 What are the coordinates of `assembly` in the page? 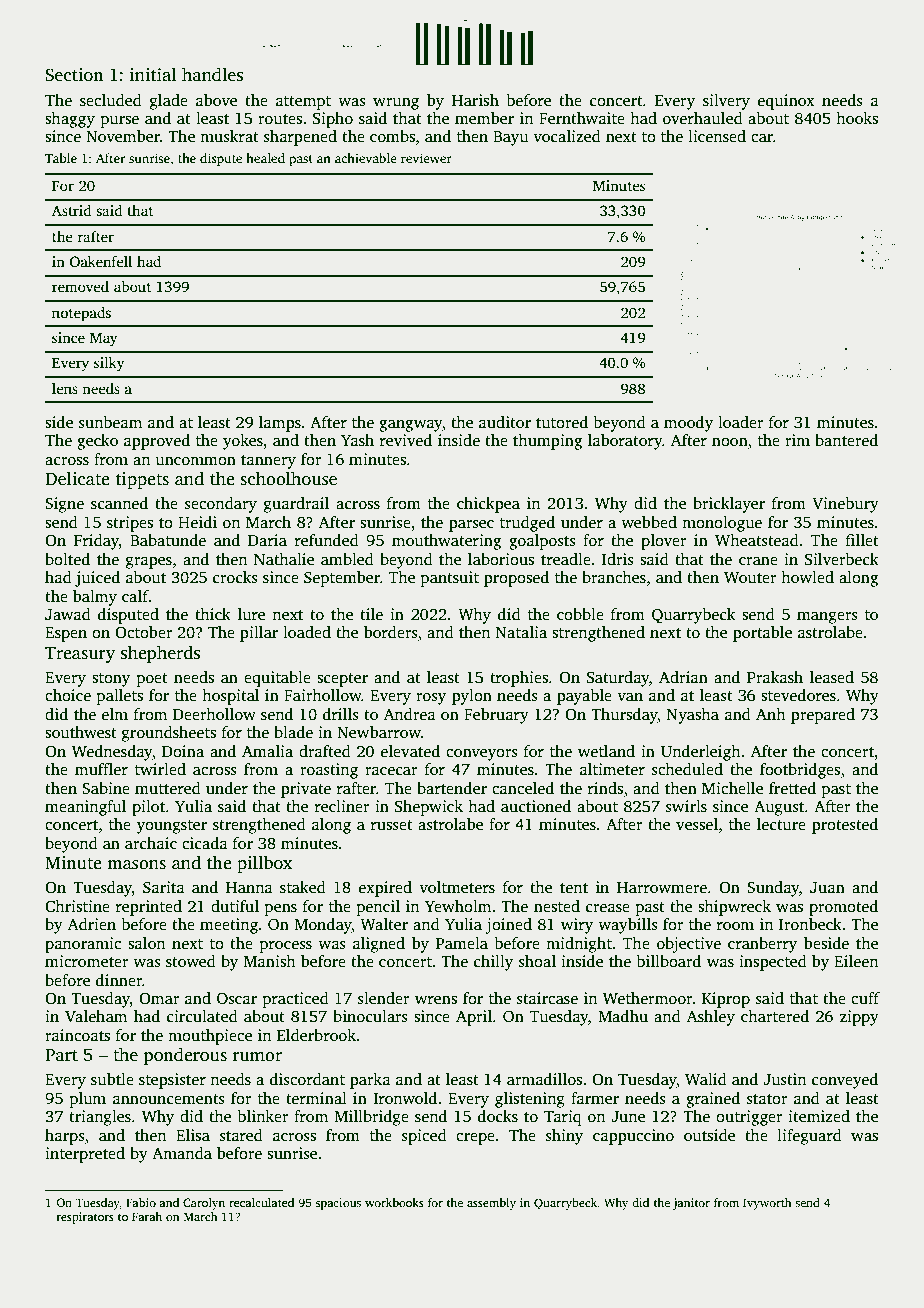 It's located at (491, 1204).
